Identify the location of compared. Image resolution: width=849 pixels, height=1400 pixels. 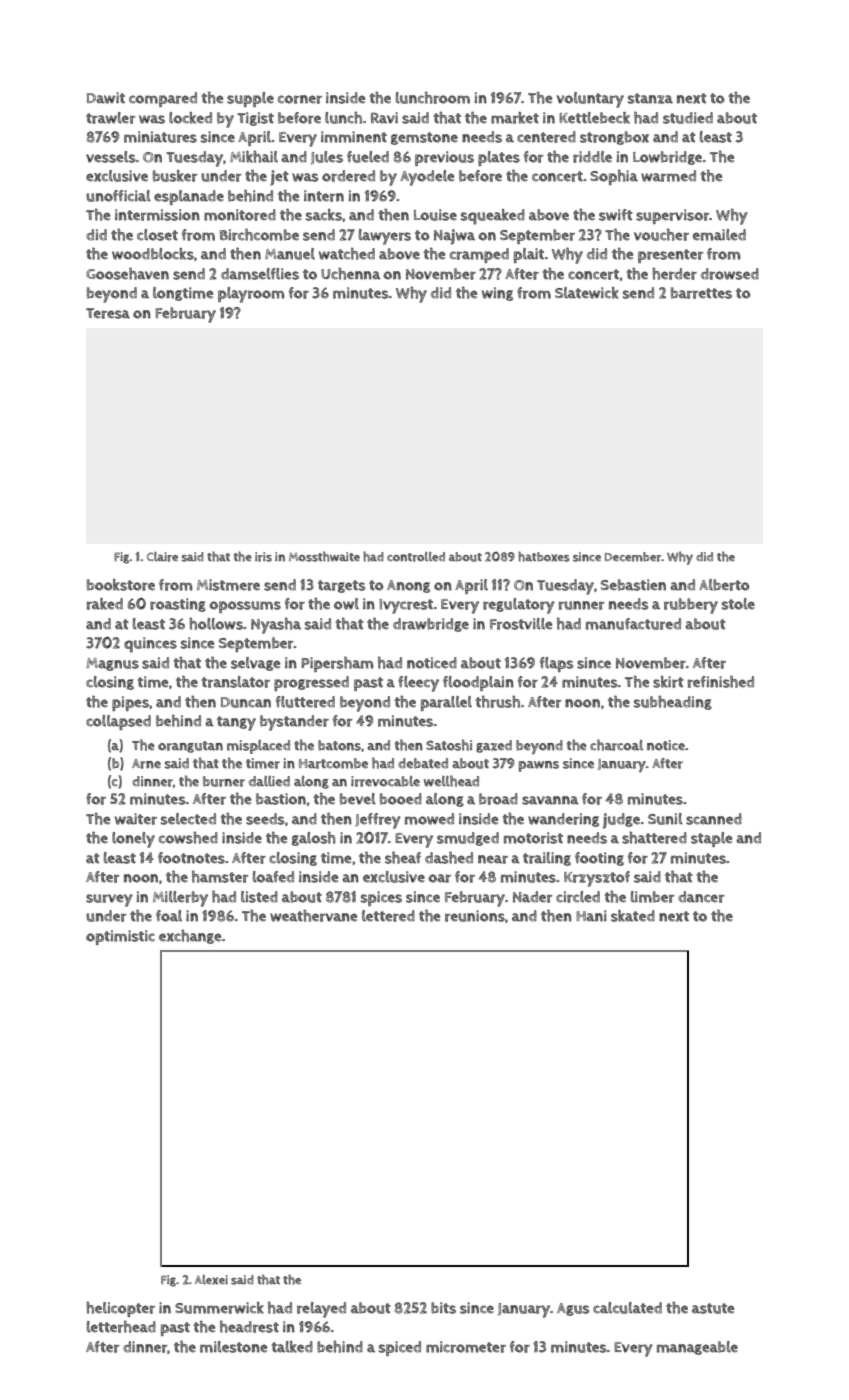
(163, 99).
